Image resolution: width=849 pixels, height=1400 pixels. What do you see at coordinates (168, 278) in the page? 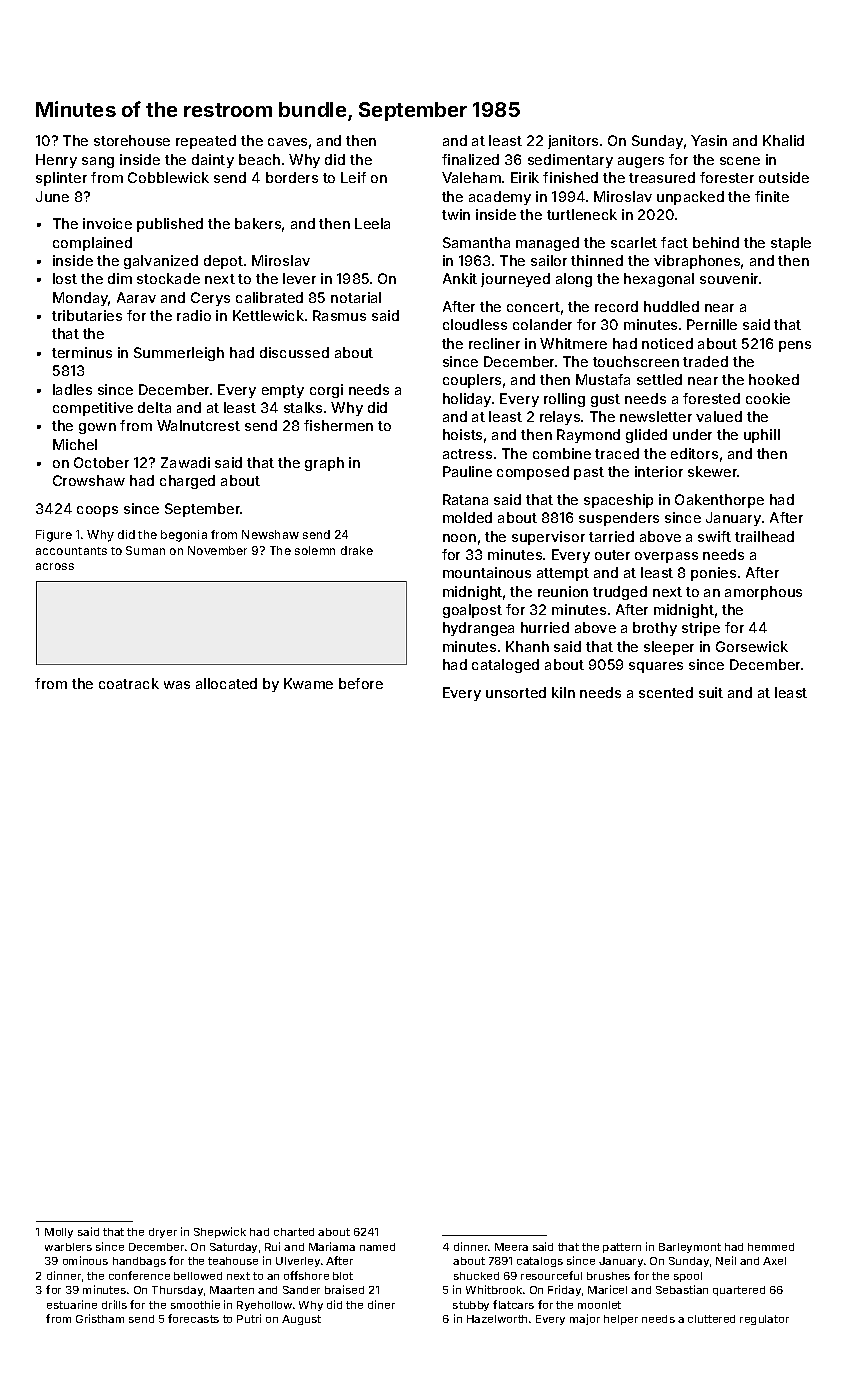
I see `stockade` at bounding box center [168, 278].
